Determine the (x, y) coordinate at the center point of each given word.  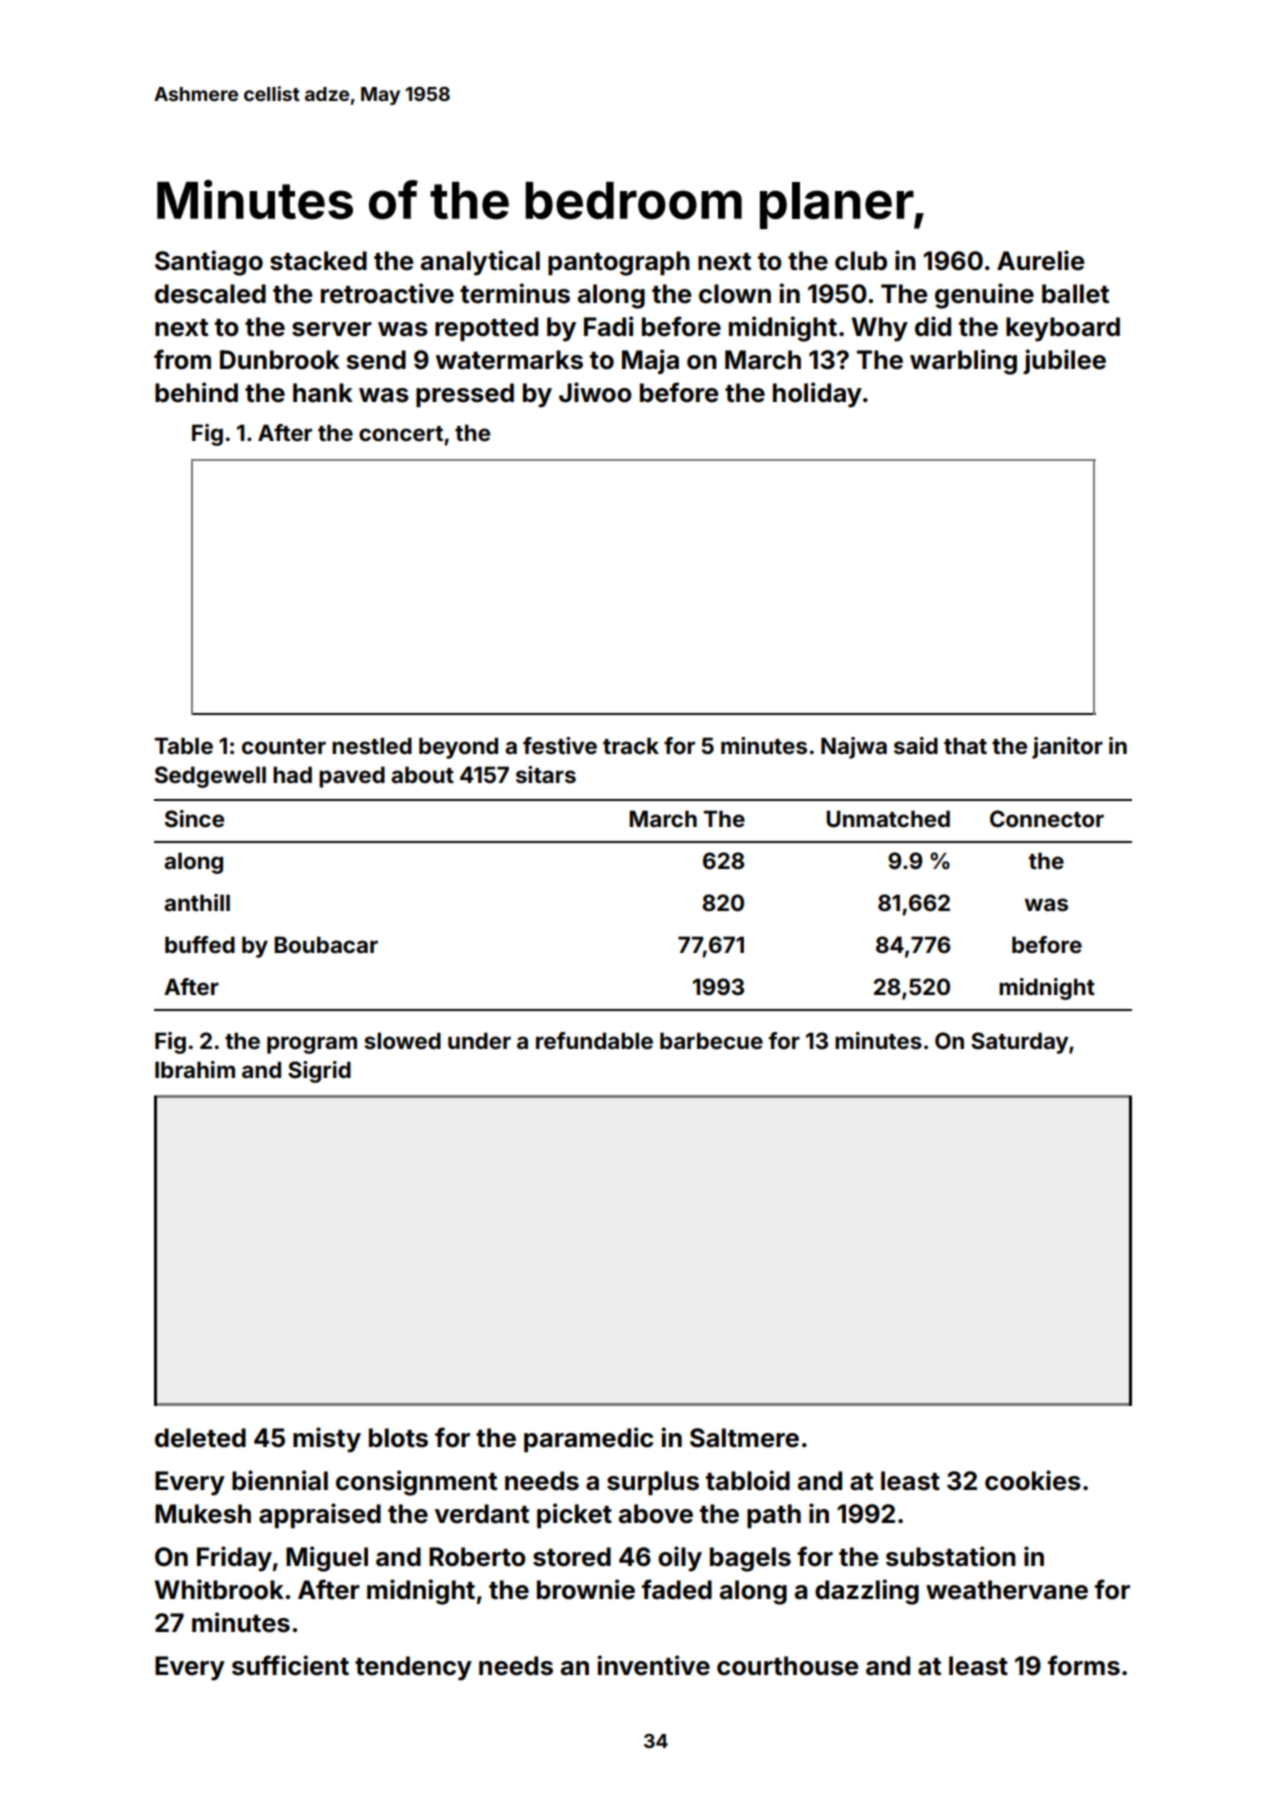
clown (735, 294)
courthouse (788, 1666)
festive (560, 745)
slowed (402, 1040)
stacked (318, 261)
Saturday (1020, 1043)
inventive (653, 1665)
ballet (1075, 294)
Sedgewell (210, 777)
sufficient (290, 1665)
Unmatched (888, 819)
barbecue (711, 1040)
